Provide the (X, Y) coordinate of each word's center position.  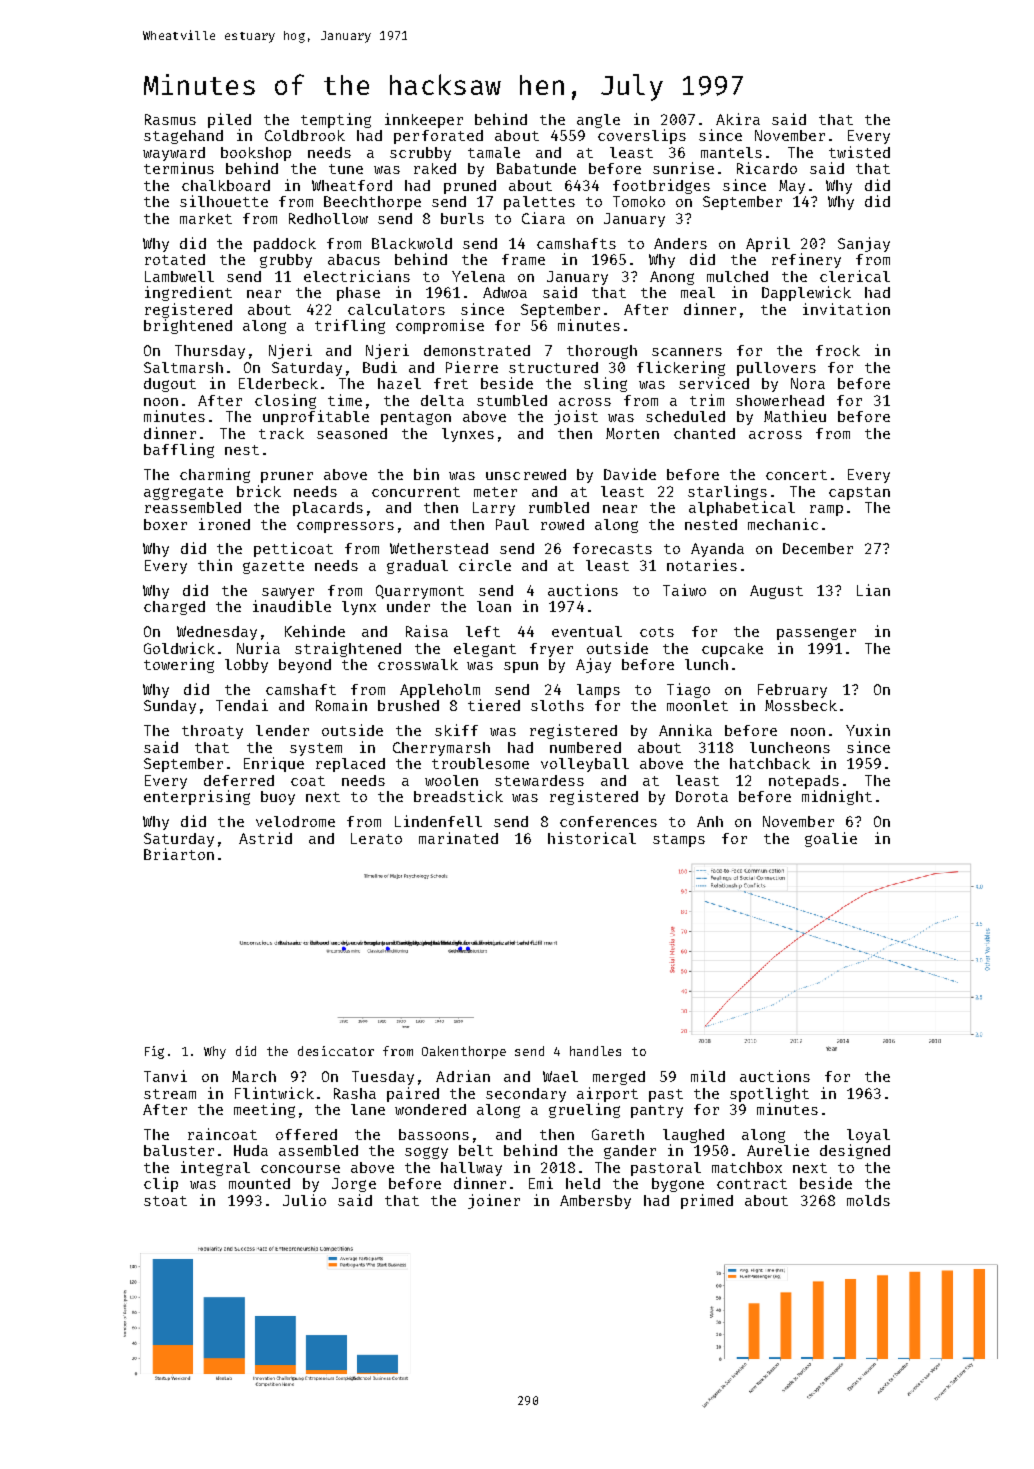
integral (215, 1168)
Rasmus (170, 119)
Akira (738, 119)
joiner (494, 1201)
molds (868, 1200)
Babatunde (536, 168)
